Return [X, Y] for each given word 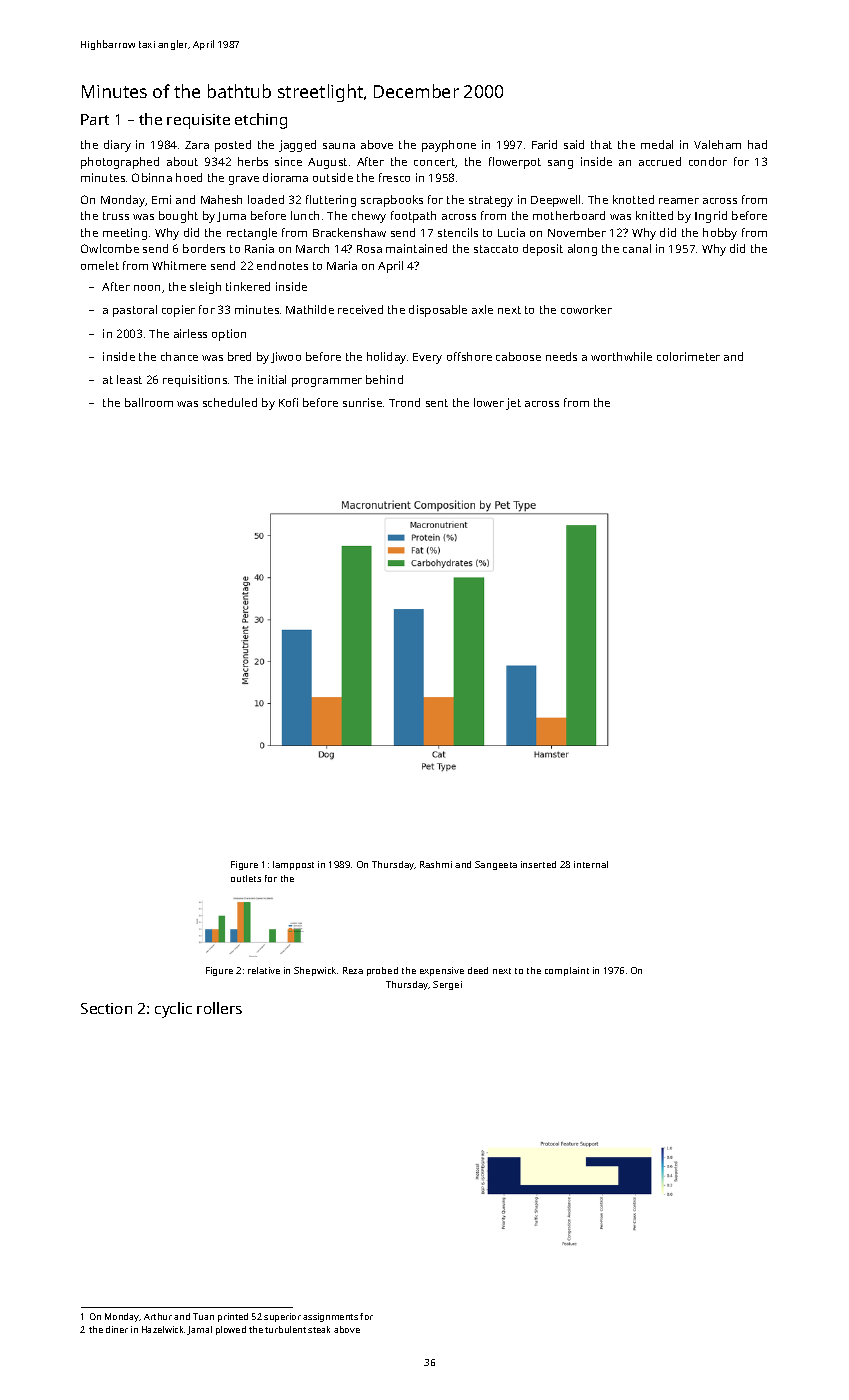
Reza [353, 970]
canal [637, 248]
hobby [720, 234]
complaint [567, 971]
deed [478, 970]
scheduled [230, 402]
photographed [120, 163]
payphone [449, 146]
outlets [246, 878]
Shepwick [315, 971]
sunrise [362, 402]
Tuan [203, 1316]
